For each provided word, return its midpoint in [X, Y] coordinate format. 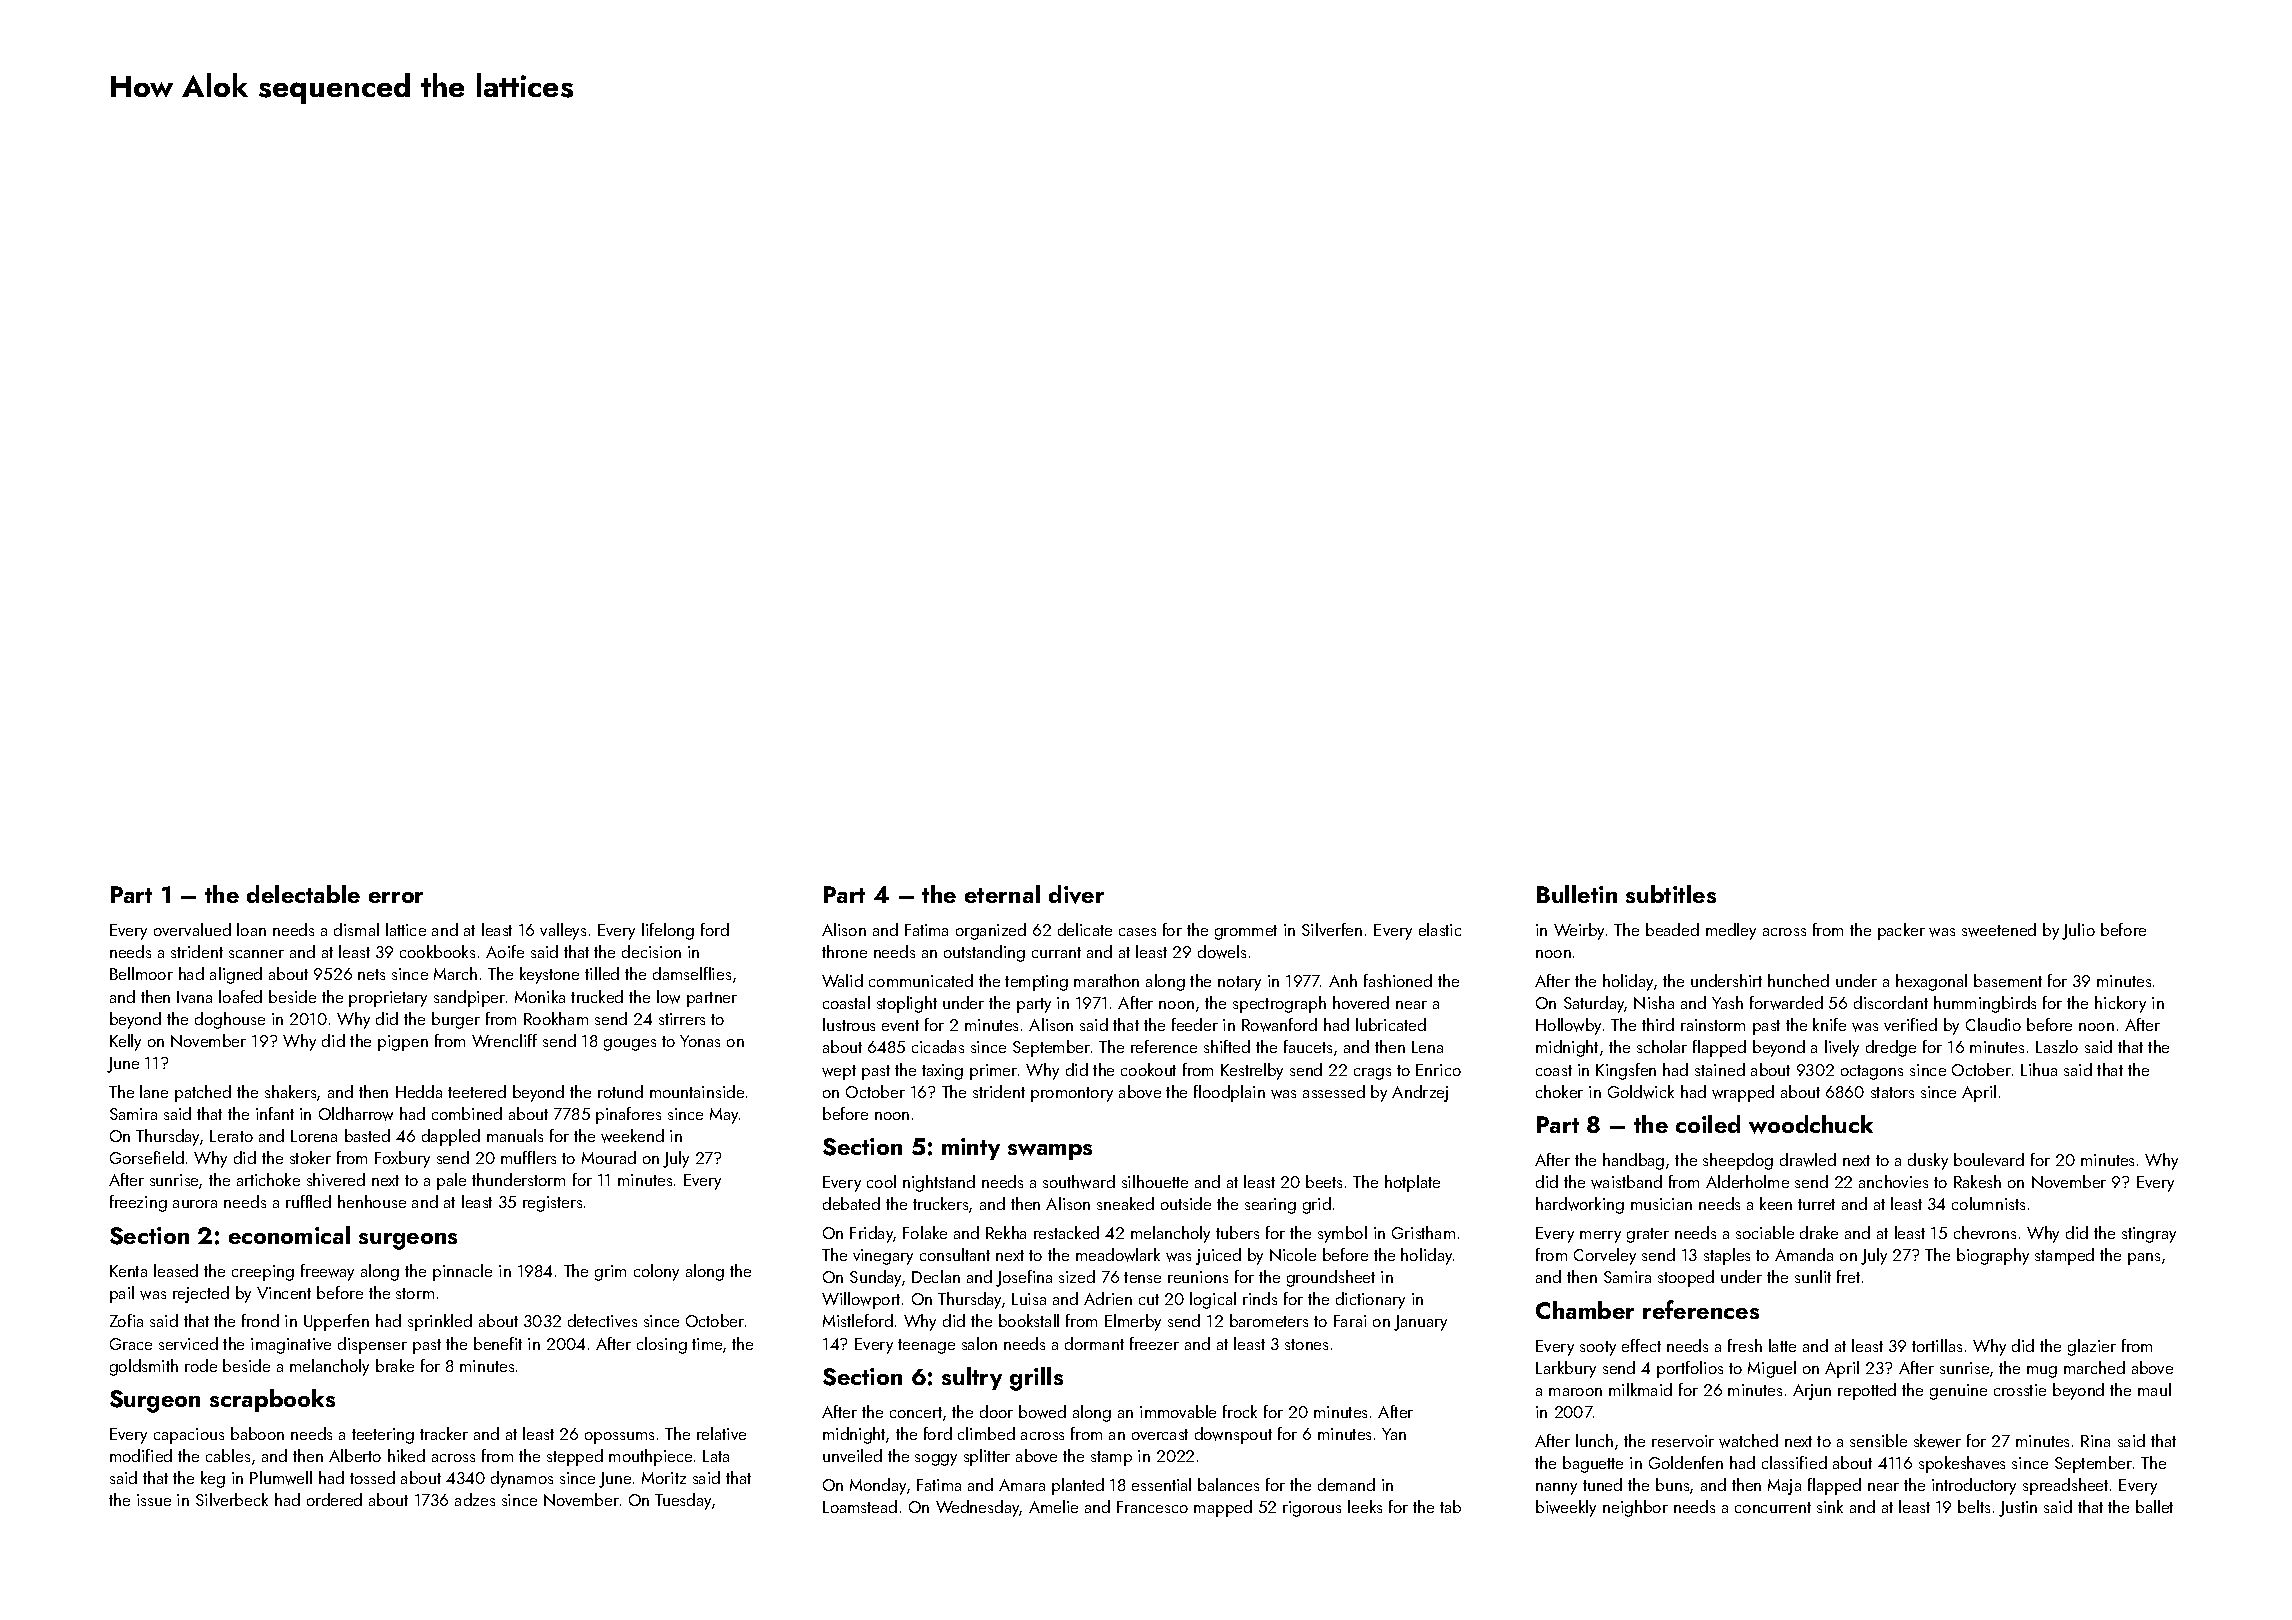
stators [1892, 1092]
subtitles [1671, 894]
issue [154, 1500]
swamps [1050, 1152]
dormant [1094, 1343]
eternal [1002, 894]
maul [2154, 1389]
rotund [620, 1091]
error [396, 897]
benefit [498, 1343]
